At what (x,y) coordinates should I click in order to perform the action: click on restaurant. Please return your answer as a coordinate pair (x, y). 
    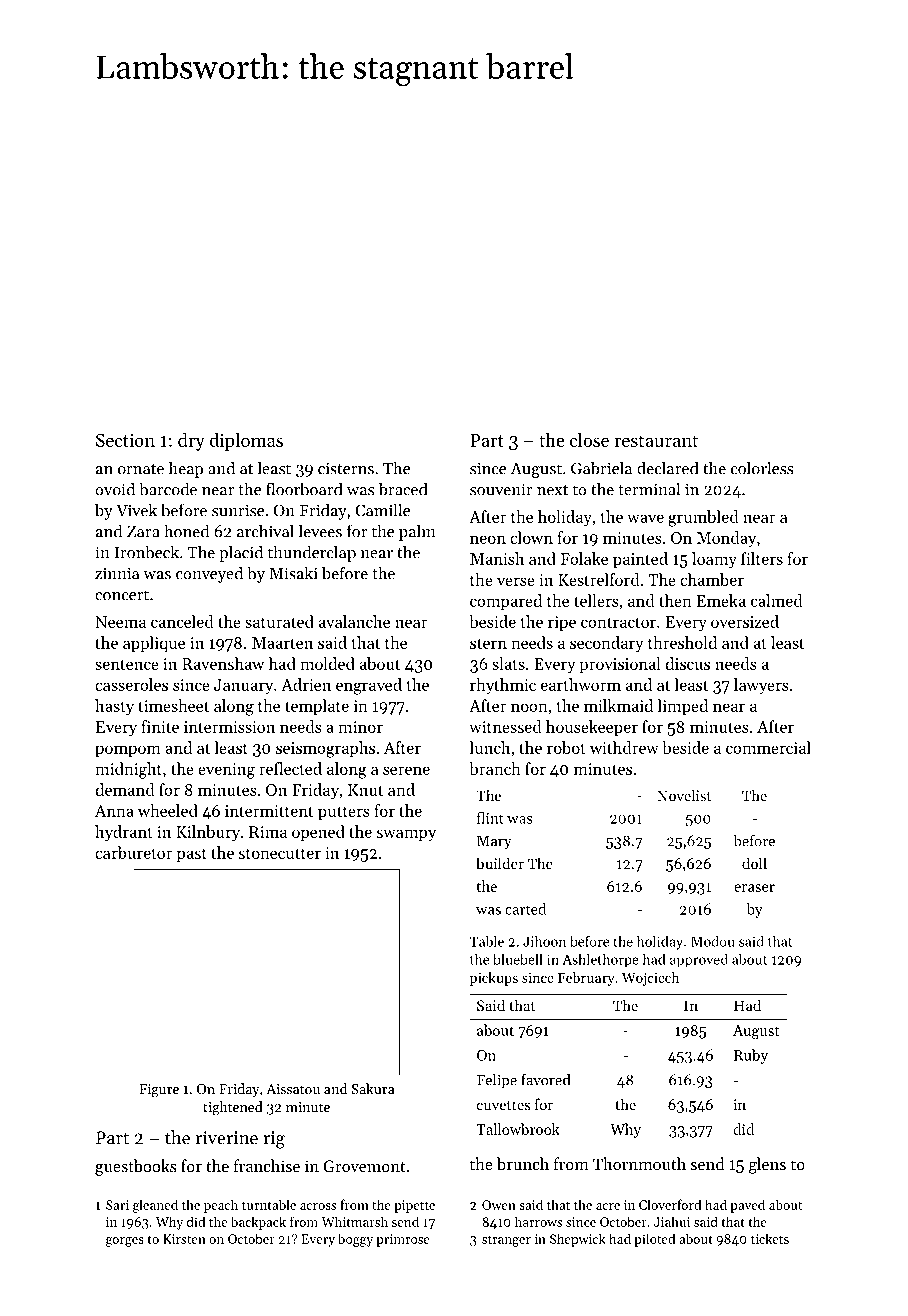
    Looking at the image, I should click on (656, 441).
